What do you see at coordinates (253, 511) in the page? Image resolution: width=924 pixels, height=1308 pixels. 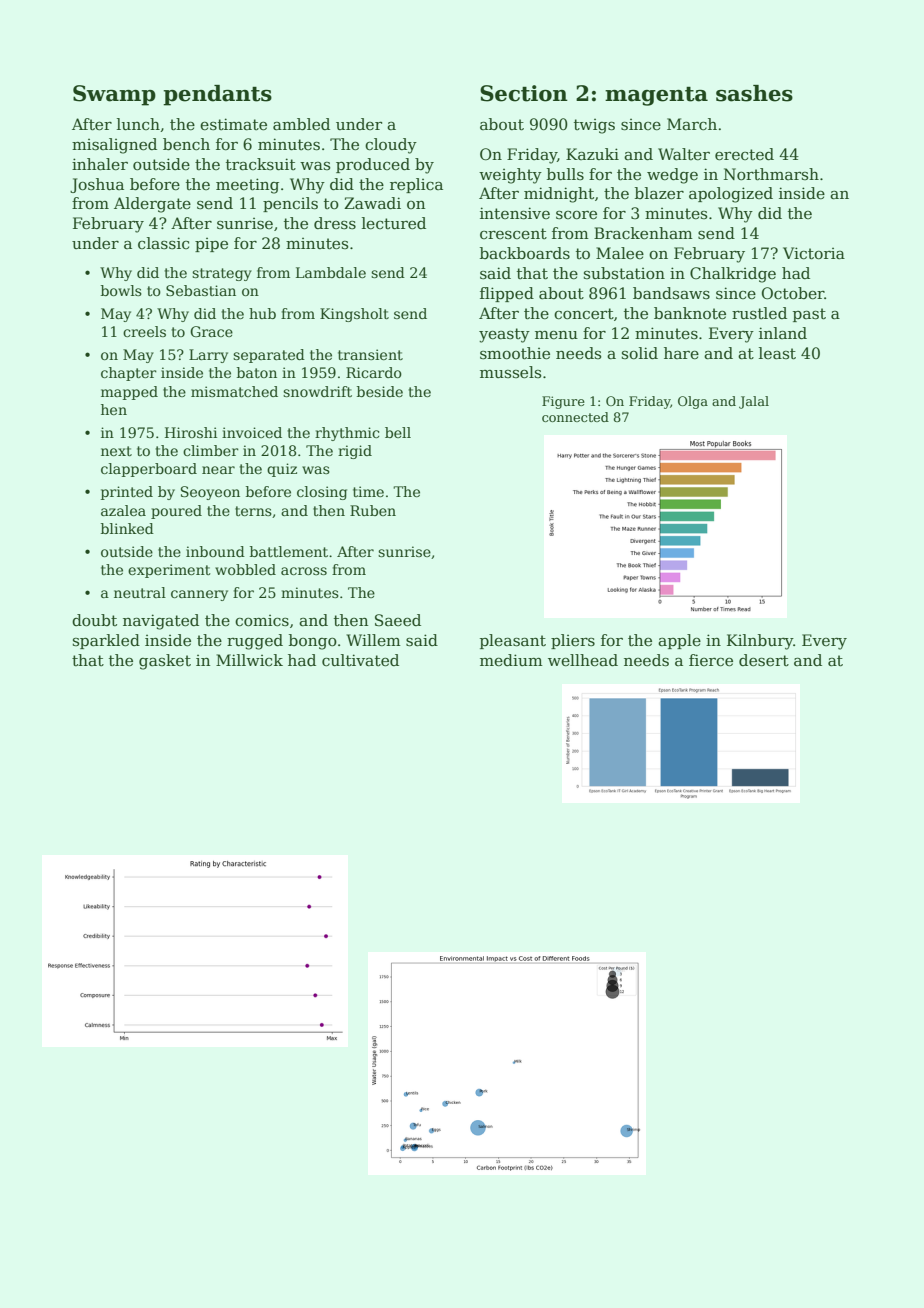 I see `terns` at bounding box center [253, 511].
